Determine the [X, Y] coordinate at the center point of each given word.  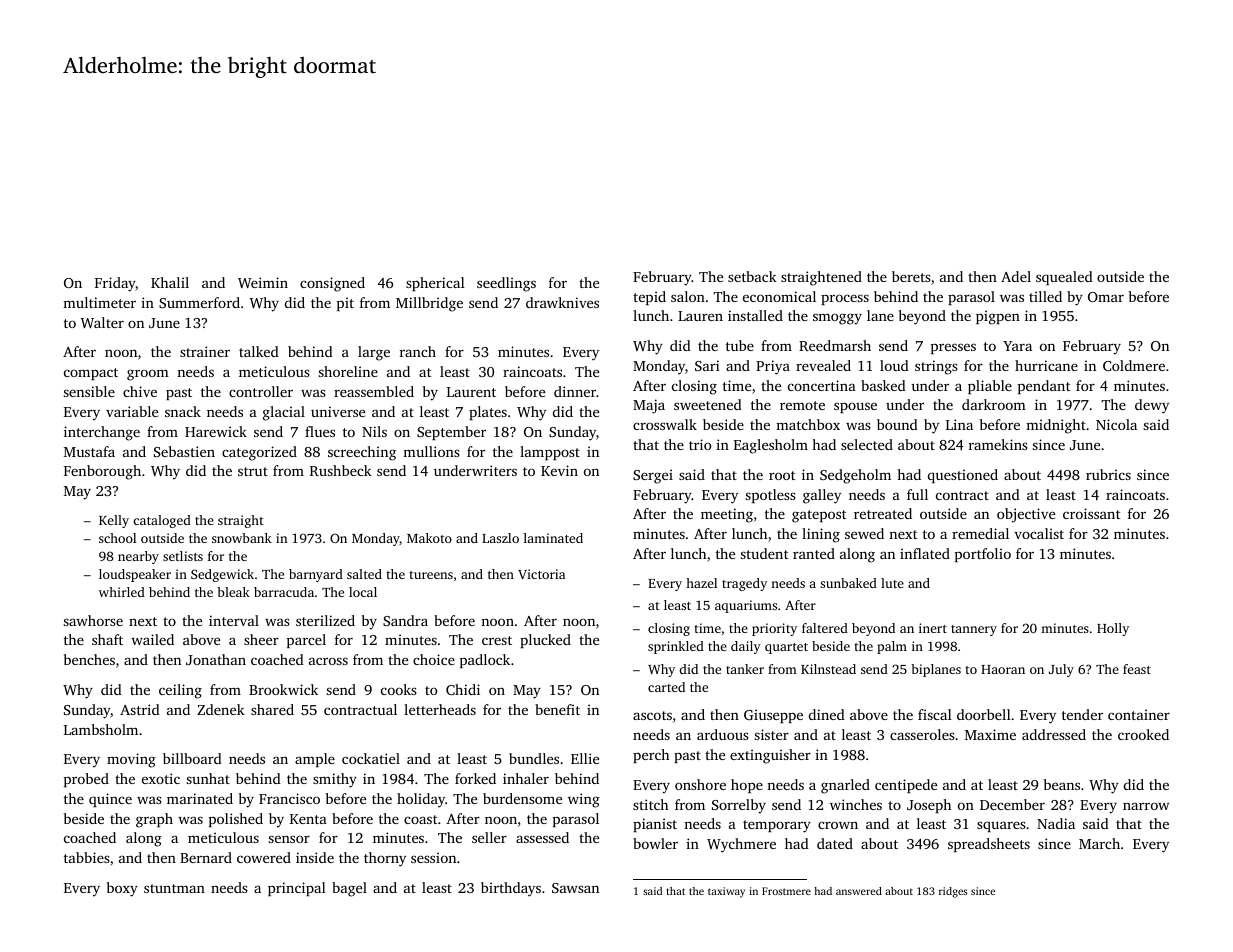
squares [1001, 826]
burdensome [522, 798]
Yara [1017, 346]
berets [911, 276]
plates [488, 413]
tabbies [87, 857]
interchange [102, 433]
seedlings [506, 284]
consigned [332, 284]
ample [315, 760]
